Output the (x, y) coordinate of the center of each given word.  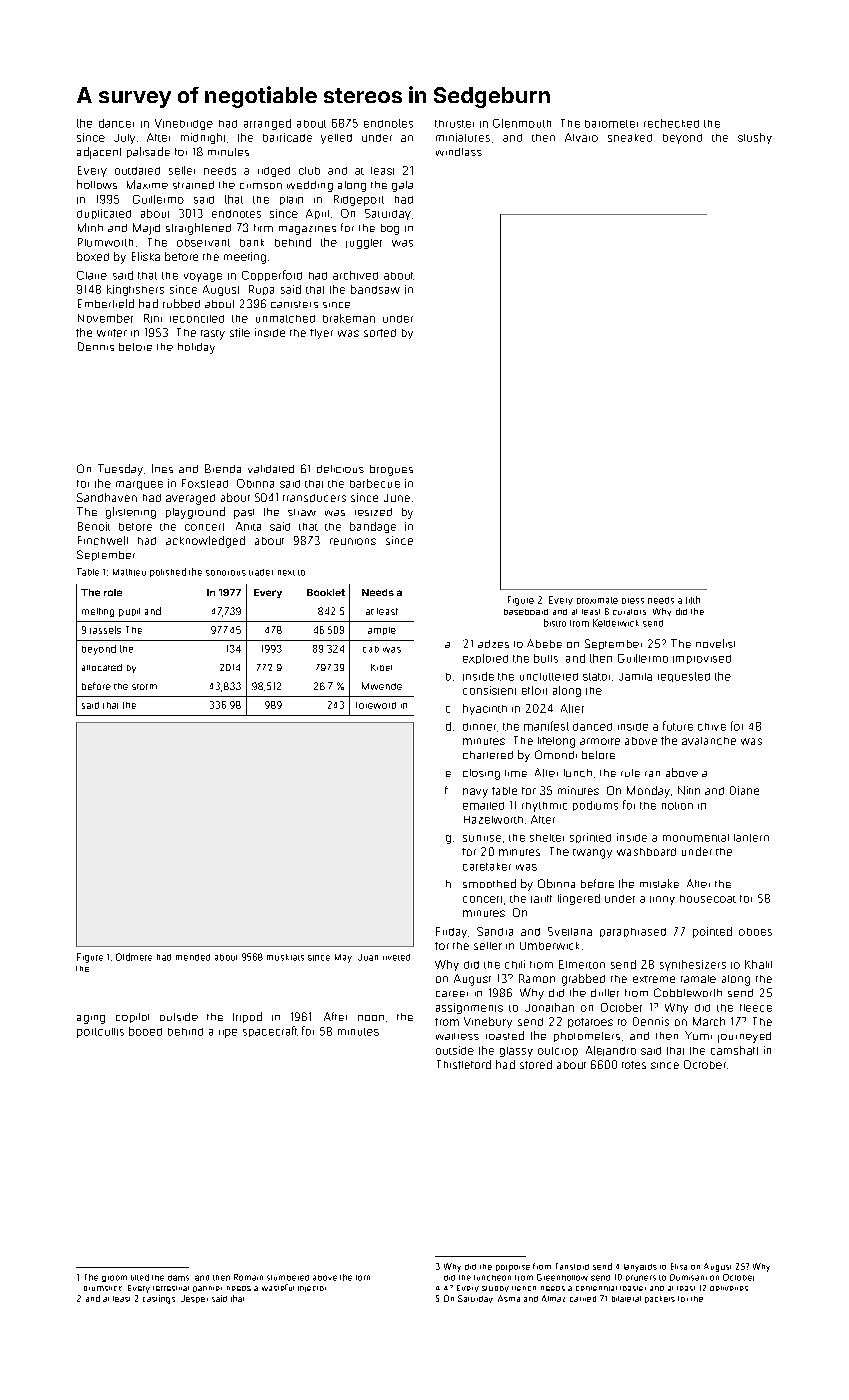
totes (634, 1065)
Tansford (572, 1266)
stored (536, 1064)
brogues (391, 470)
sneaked (630, 138)
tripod (247, 1017)
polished (168, 572)
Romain (248, 1277)
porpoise (513, 1268)
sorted (380, 333)
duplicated (104, 214)
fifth (693, 600)
